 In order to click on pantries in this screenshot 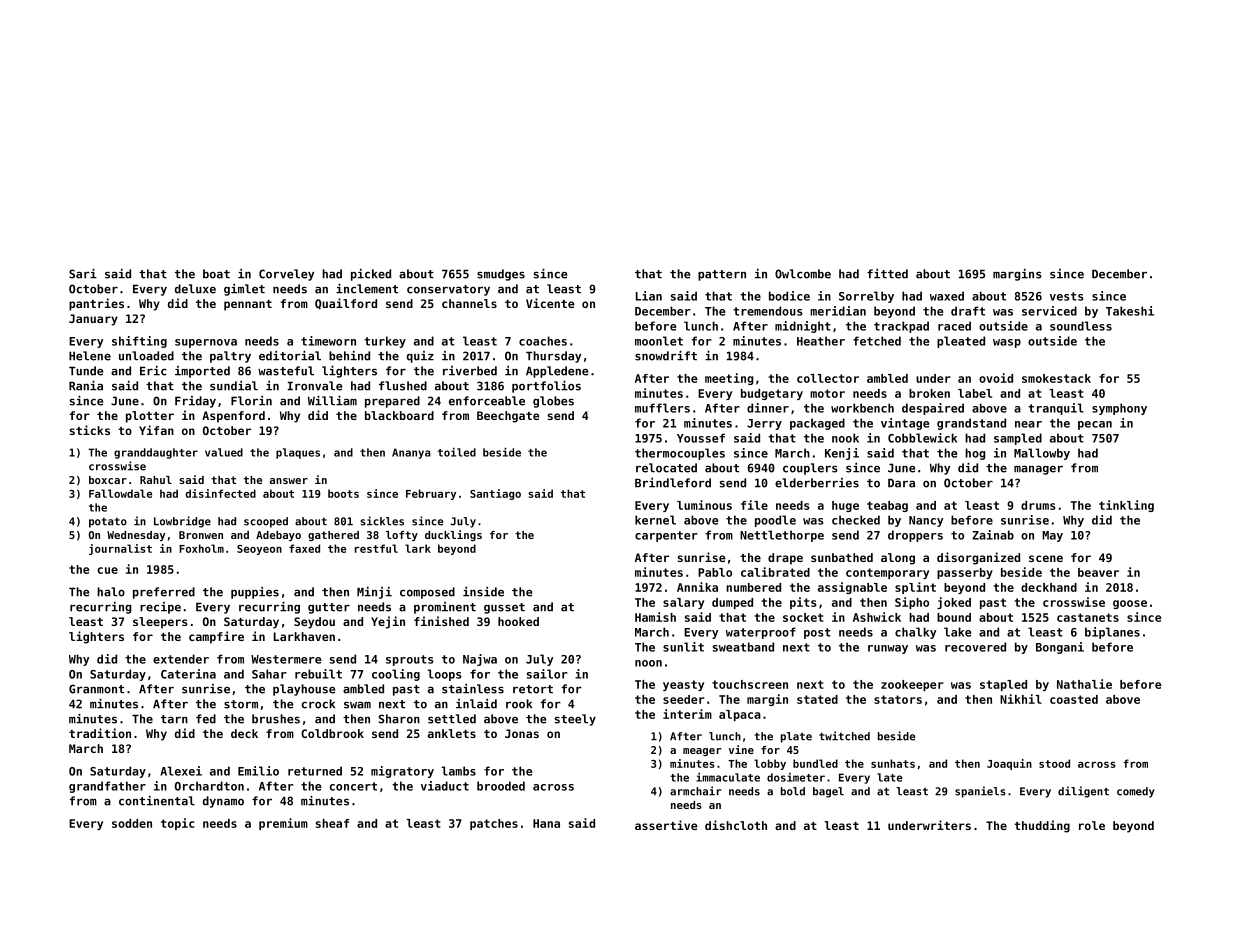, I will do `click(96, 304)`.
